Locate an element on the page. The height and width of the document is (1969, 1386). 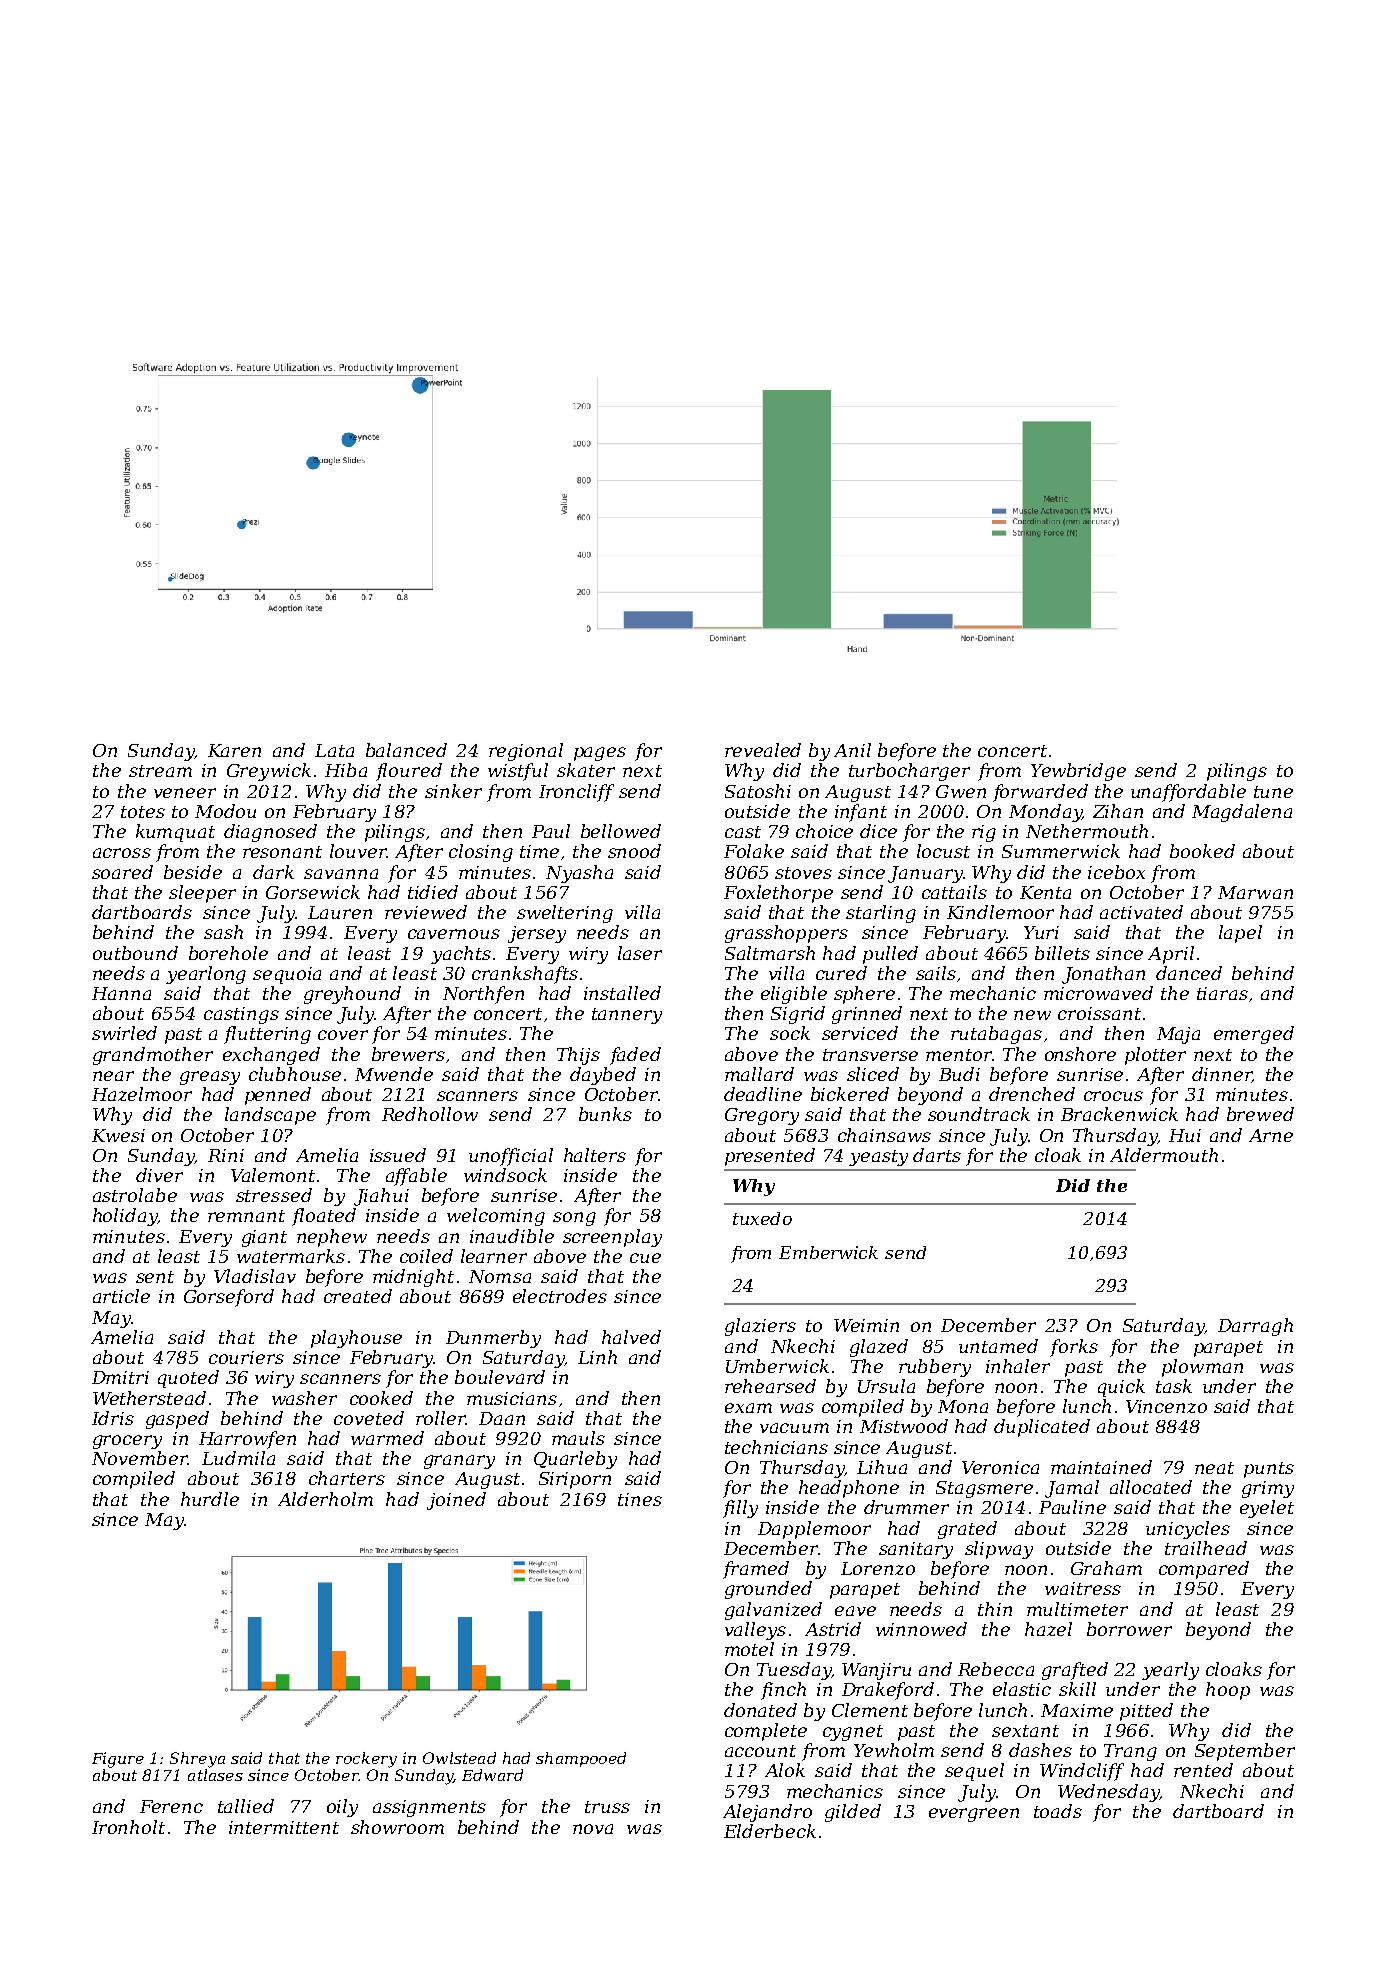
Thijs is located at coordinates (578, 1056).
